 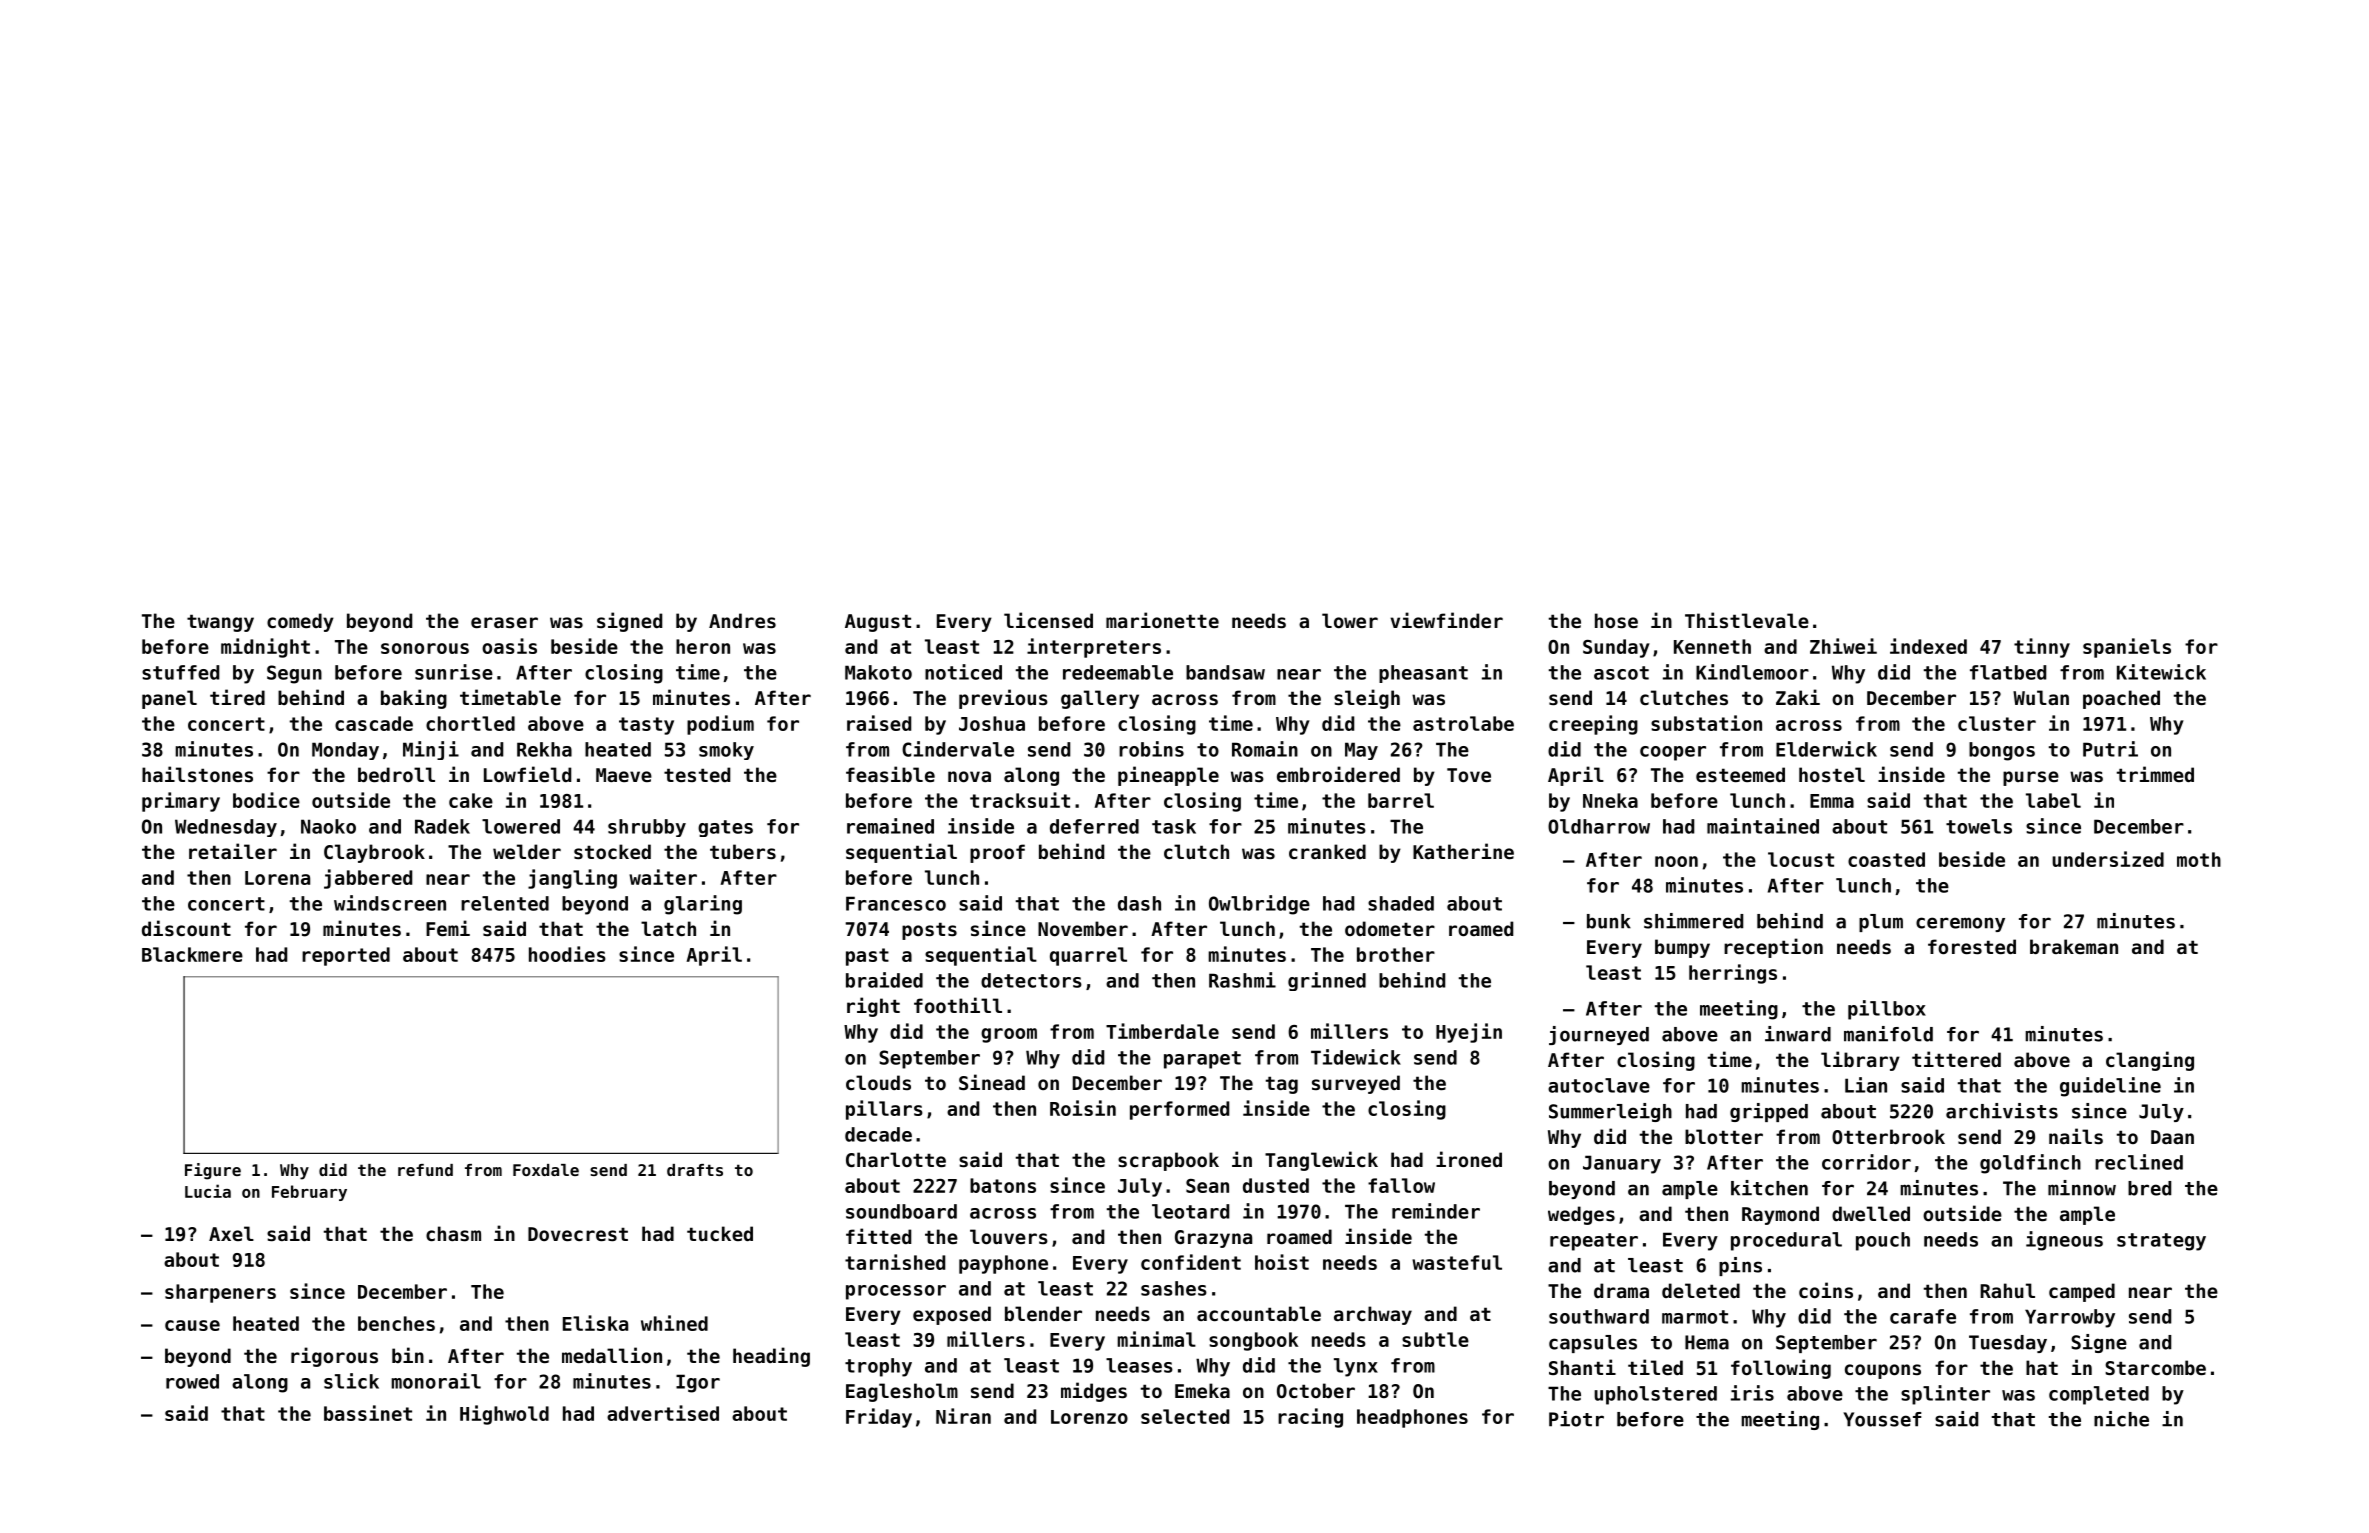 What do you see at coordinates (2041, 697) in the document?
I see `Wulan` at bounding box center [2041, 697].
